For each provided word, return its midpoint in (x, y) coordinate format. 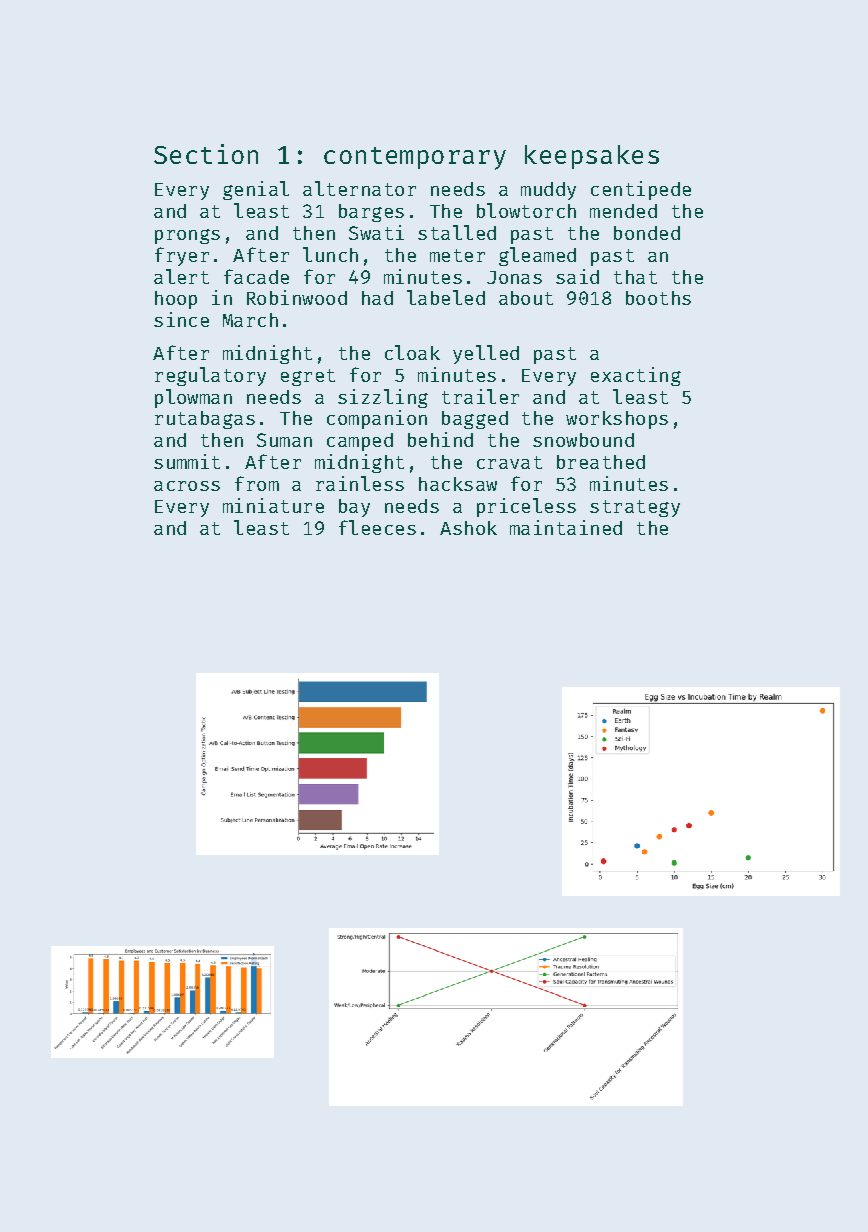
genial (256, 190)
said (577, 276)
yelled (486, 354)
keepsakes (592, 157)
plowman (193, 398)
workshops (617, 420)
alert (181, 276)
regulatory (210, 376)
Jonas (514, 277)
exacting (636, 376)
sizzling (383, 398)
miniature (273, 505)
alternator (359, 188)
